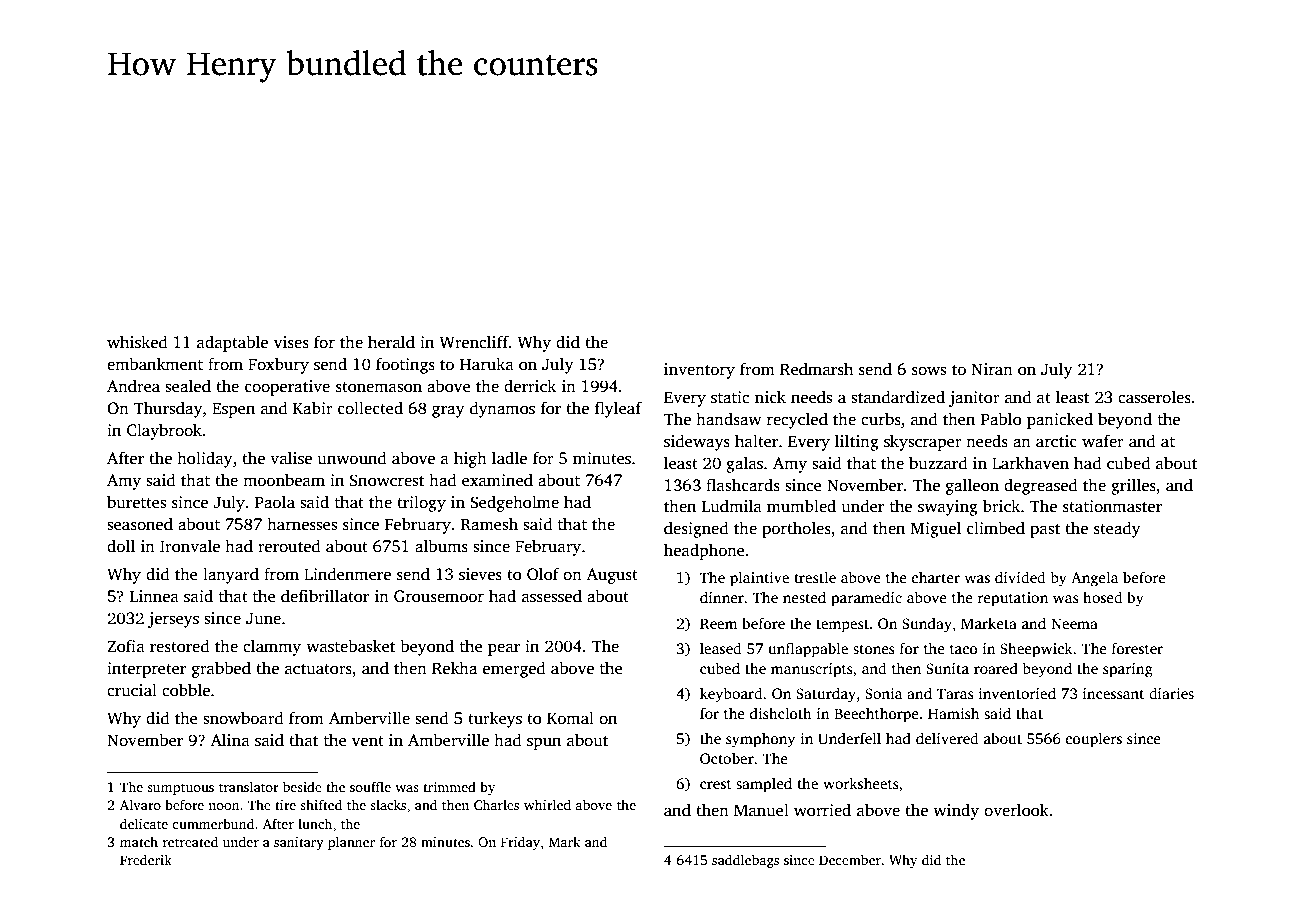  What do you see at coordinates (230, 739) in the image?
I see `Alina` at bounding box center [230, 739].
